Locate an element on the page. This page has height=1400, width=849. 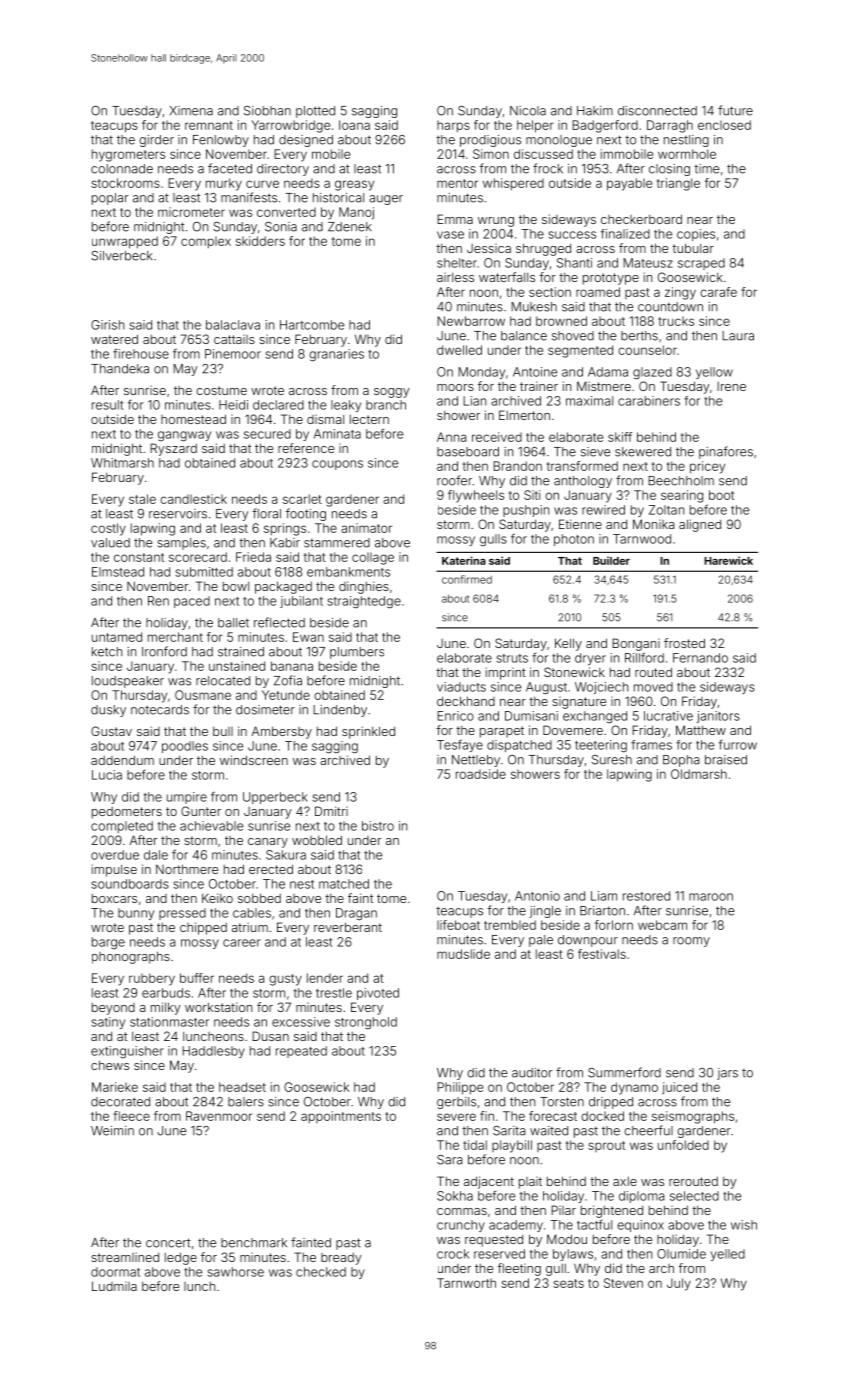
Oldmarsh is located at coordinates (699, 774).
